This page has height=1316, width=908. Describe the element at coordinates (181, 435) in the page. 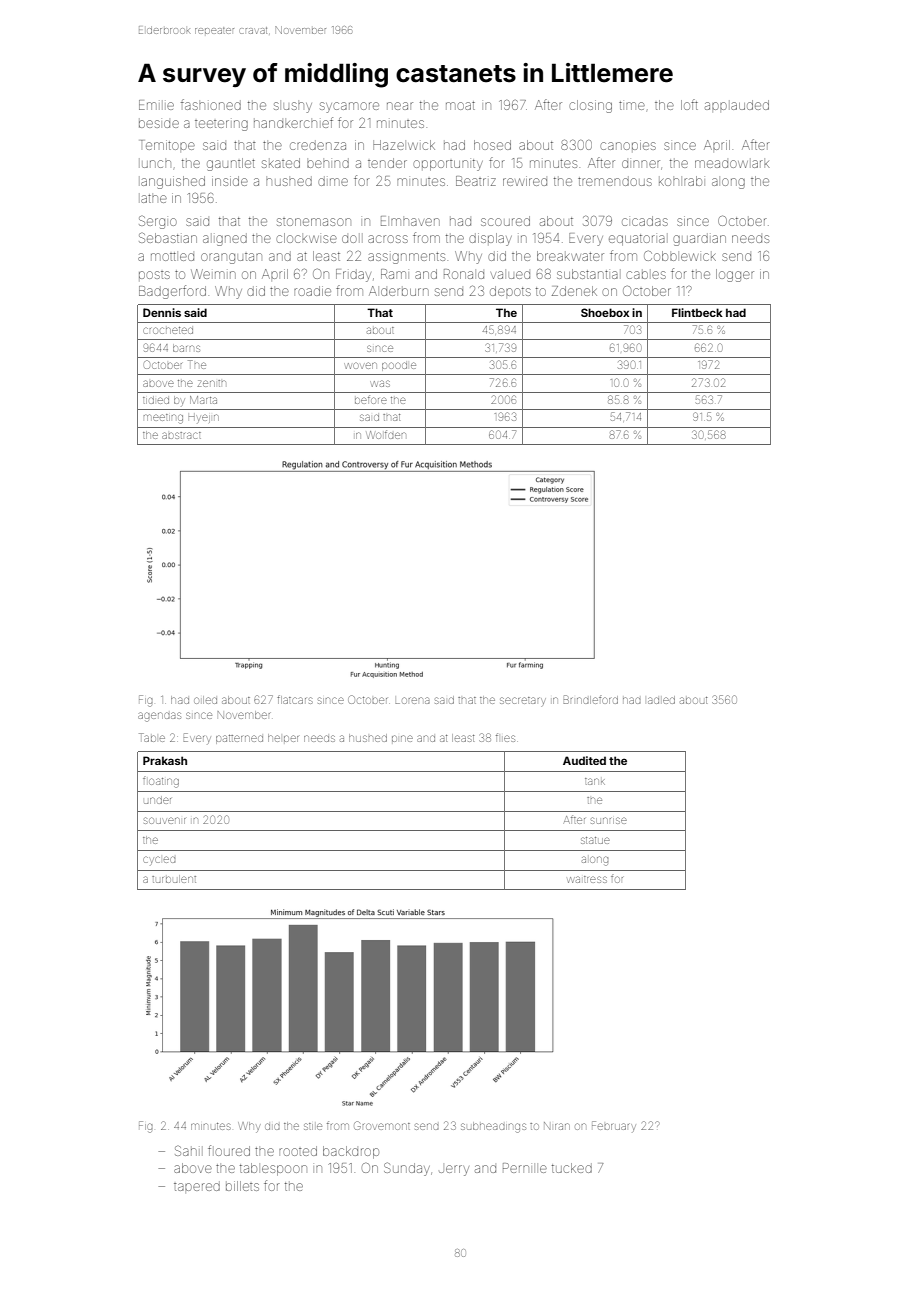

I see `abstract` at that location.
